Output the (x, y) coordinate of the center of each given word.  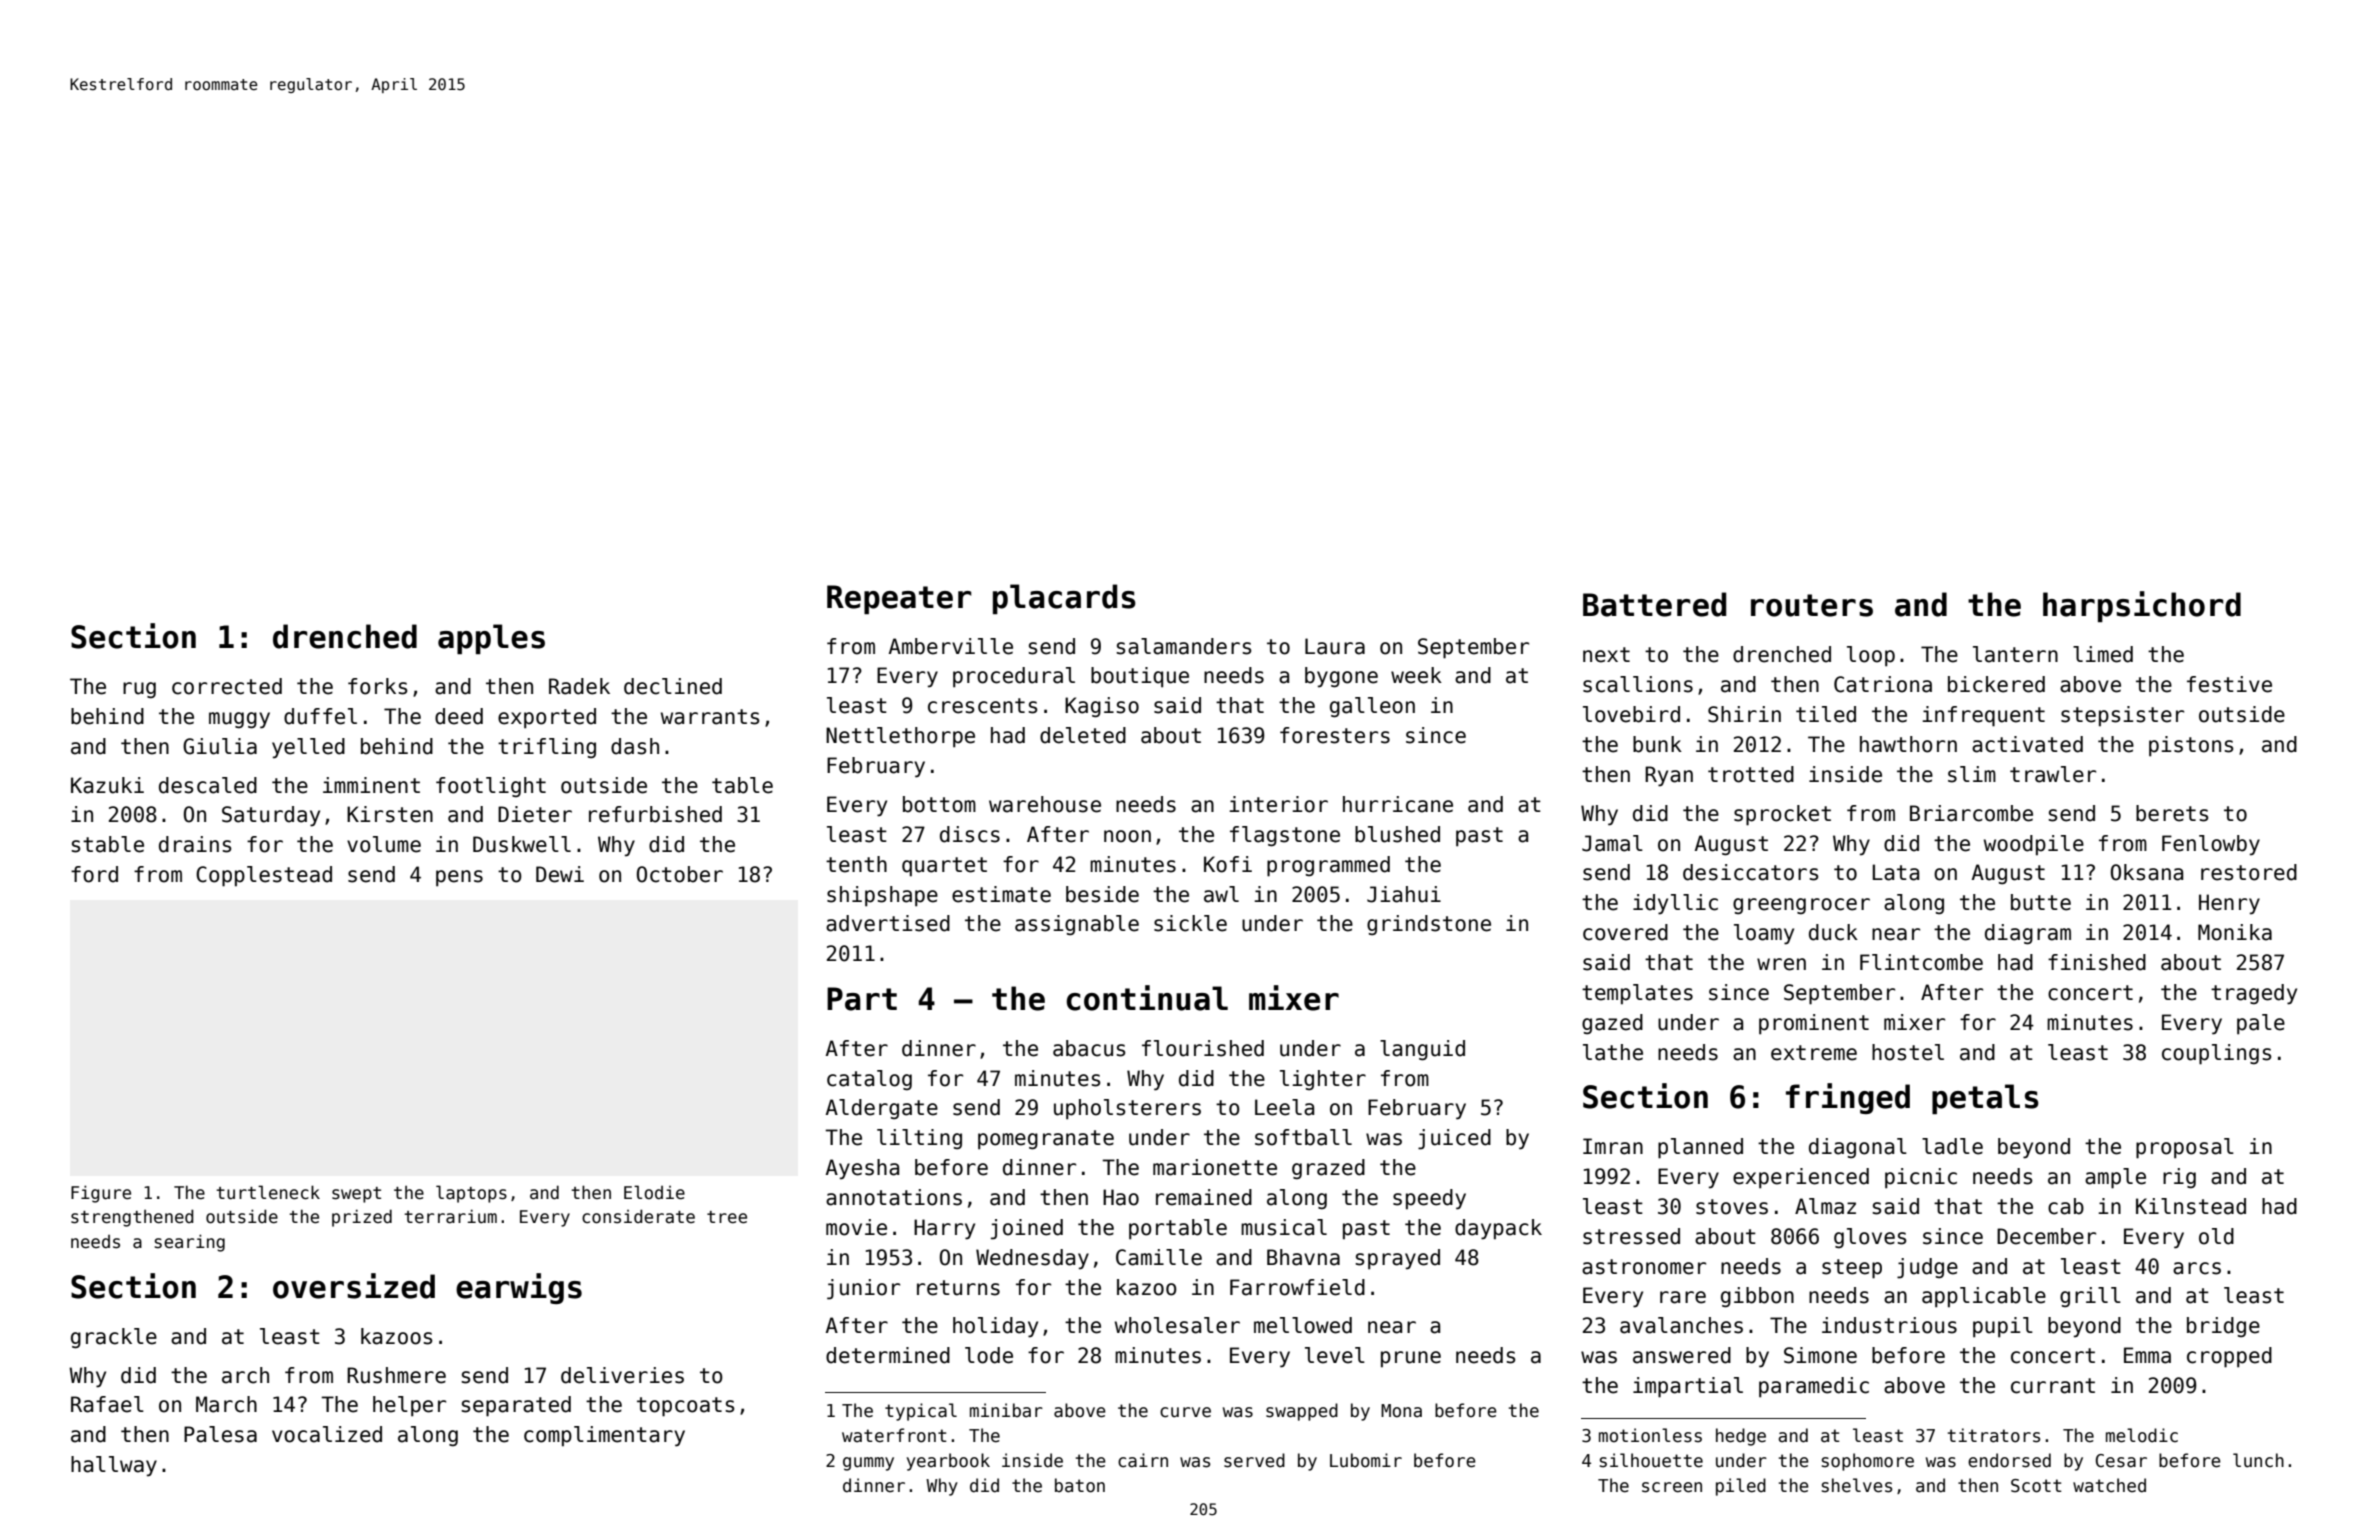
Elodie (654, 1192)
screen (1672, 1487)
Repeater (899, 599)
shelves (1857, 1485)
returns (958, 1288)
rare (1683, 1297)
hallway (114, 1466)
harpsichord (2142, 606)
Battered (1654, 604)
